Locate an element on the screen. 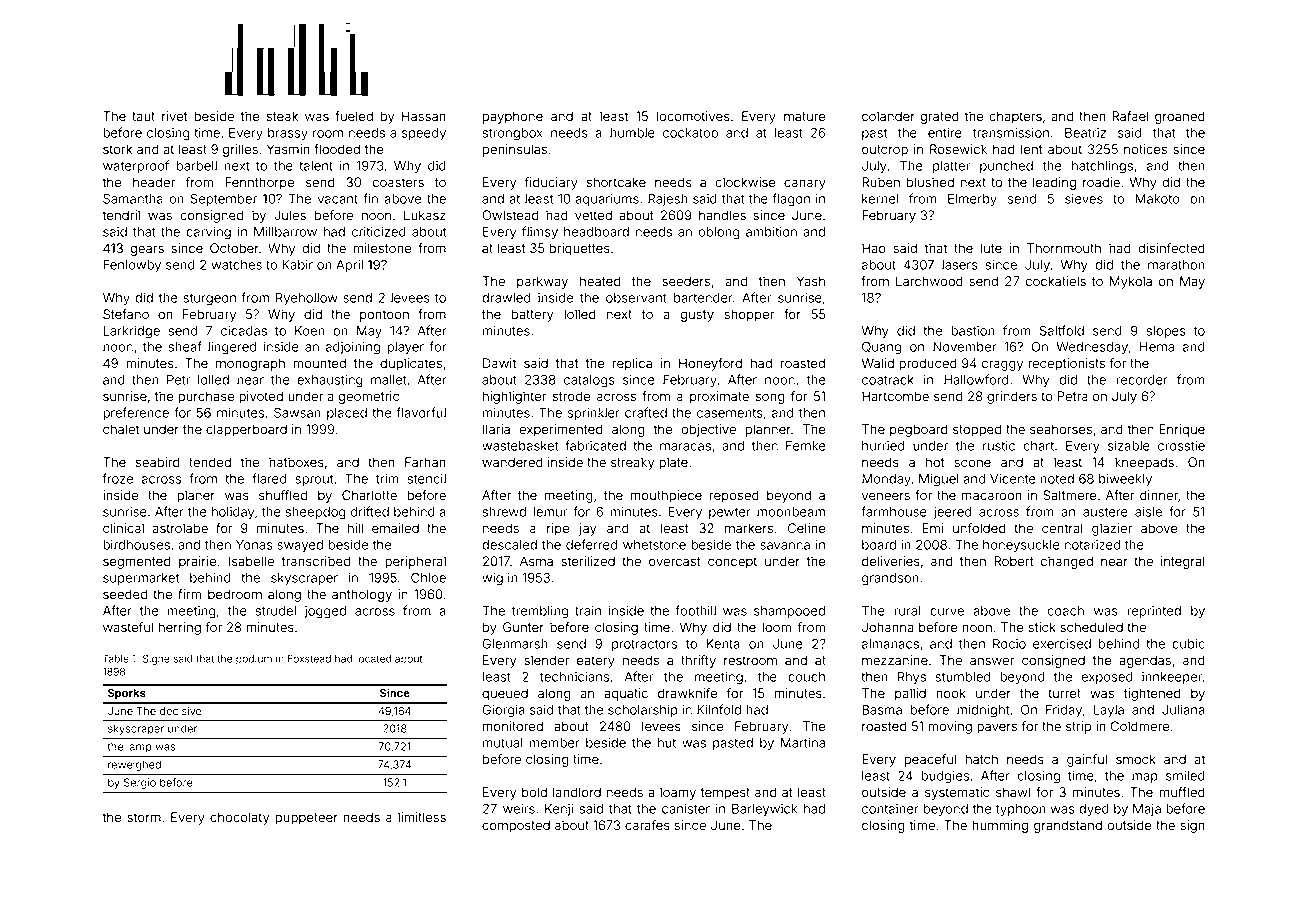  storm is located at coordinates (144, 817).
